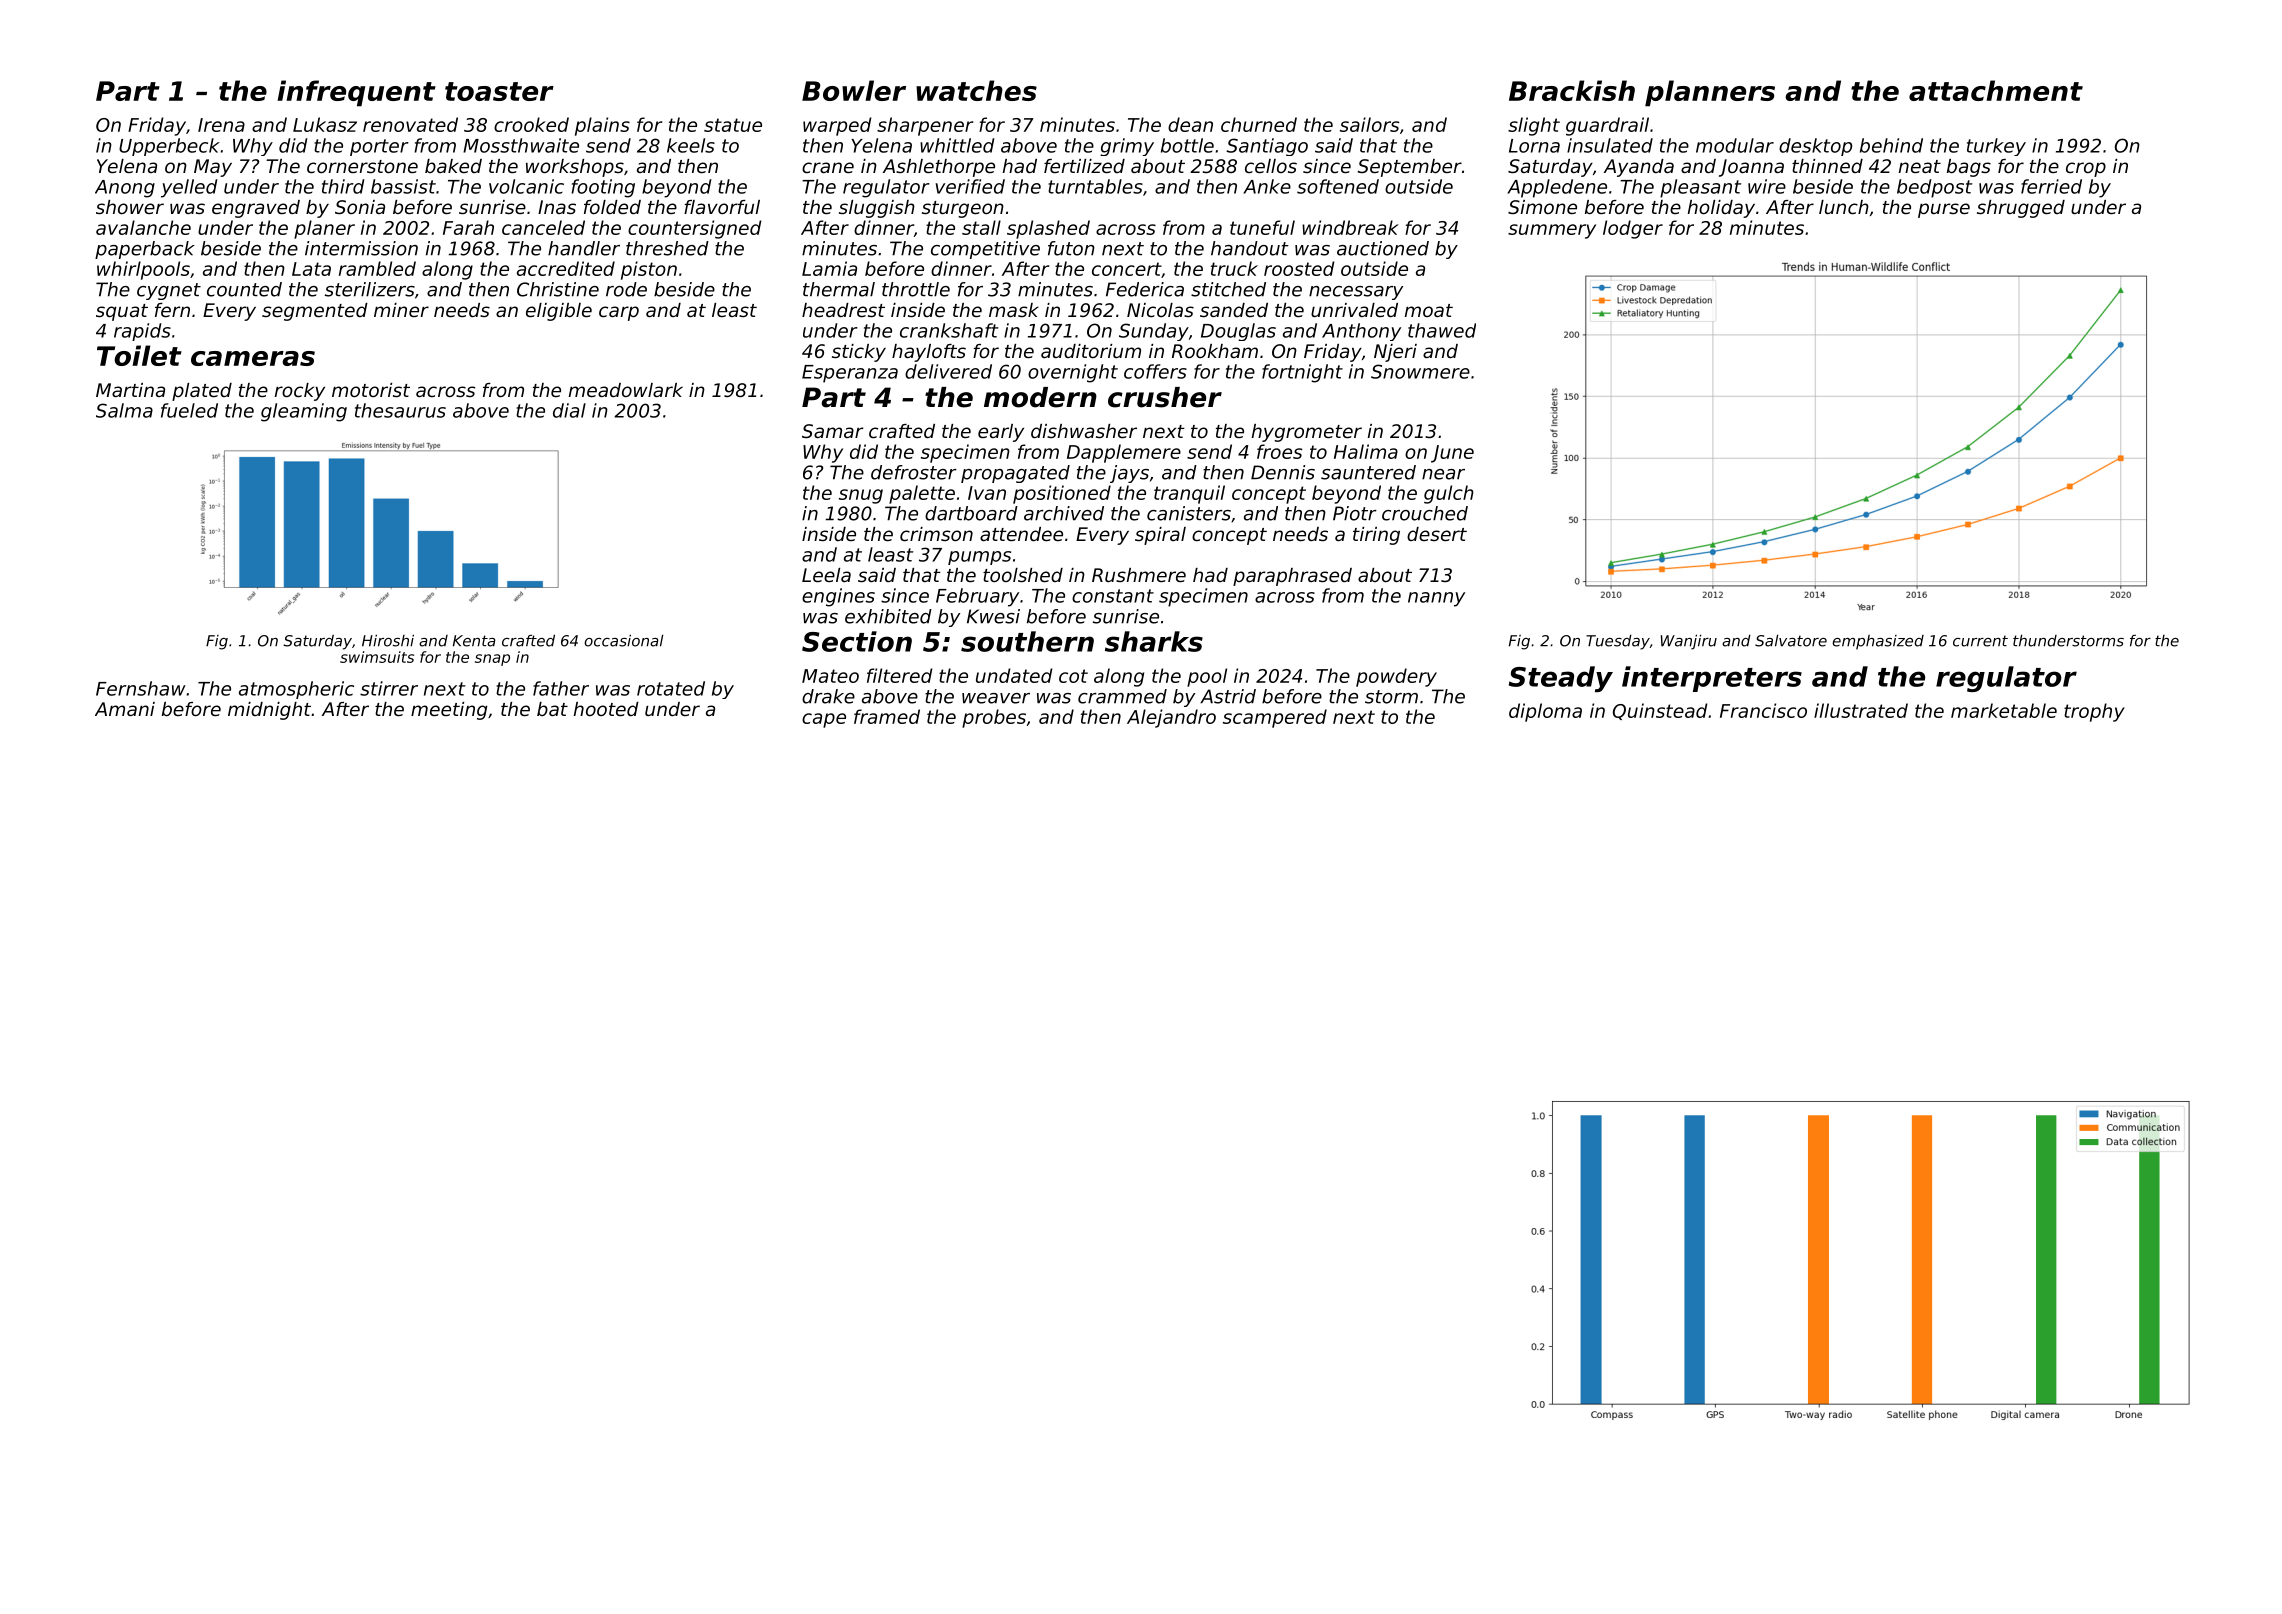 Image resolution: width=2282 pixels, height=1614 pixels. What do you see at coordinates (1996, 90) in the page?
I see `attachment` at bounding box center [1996, 90].
